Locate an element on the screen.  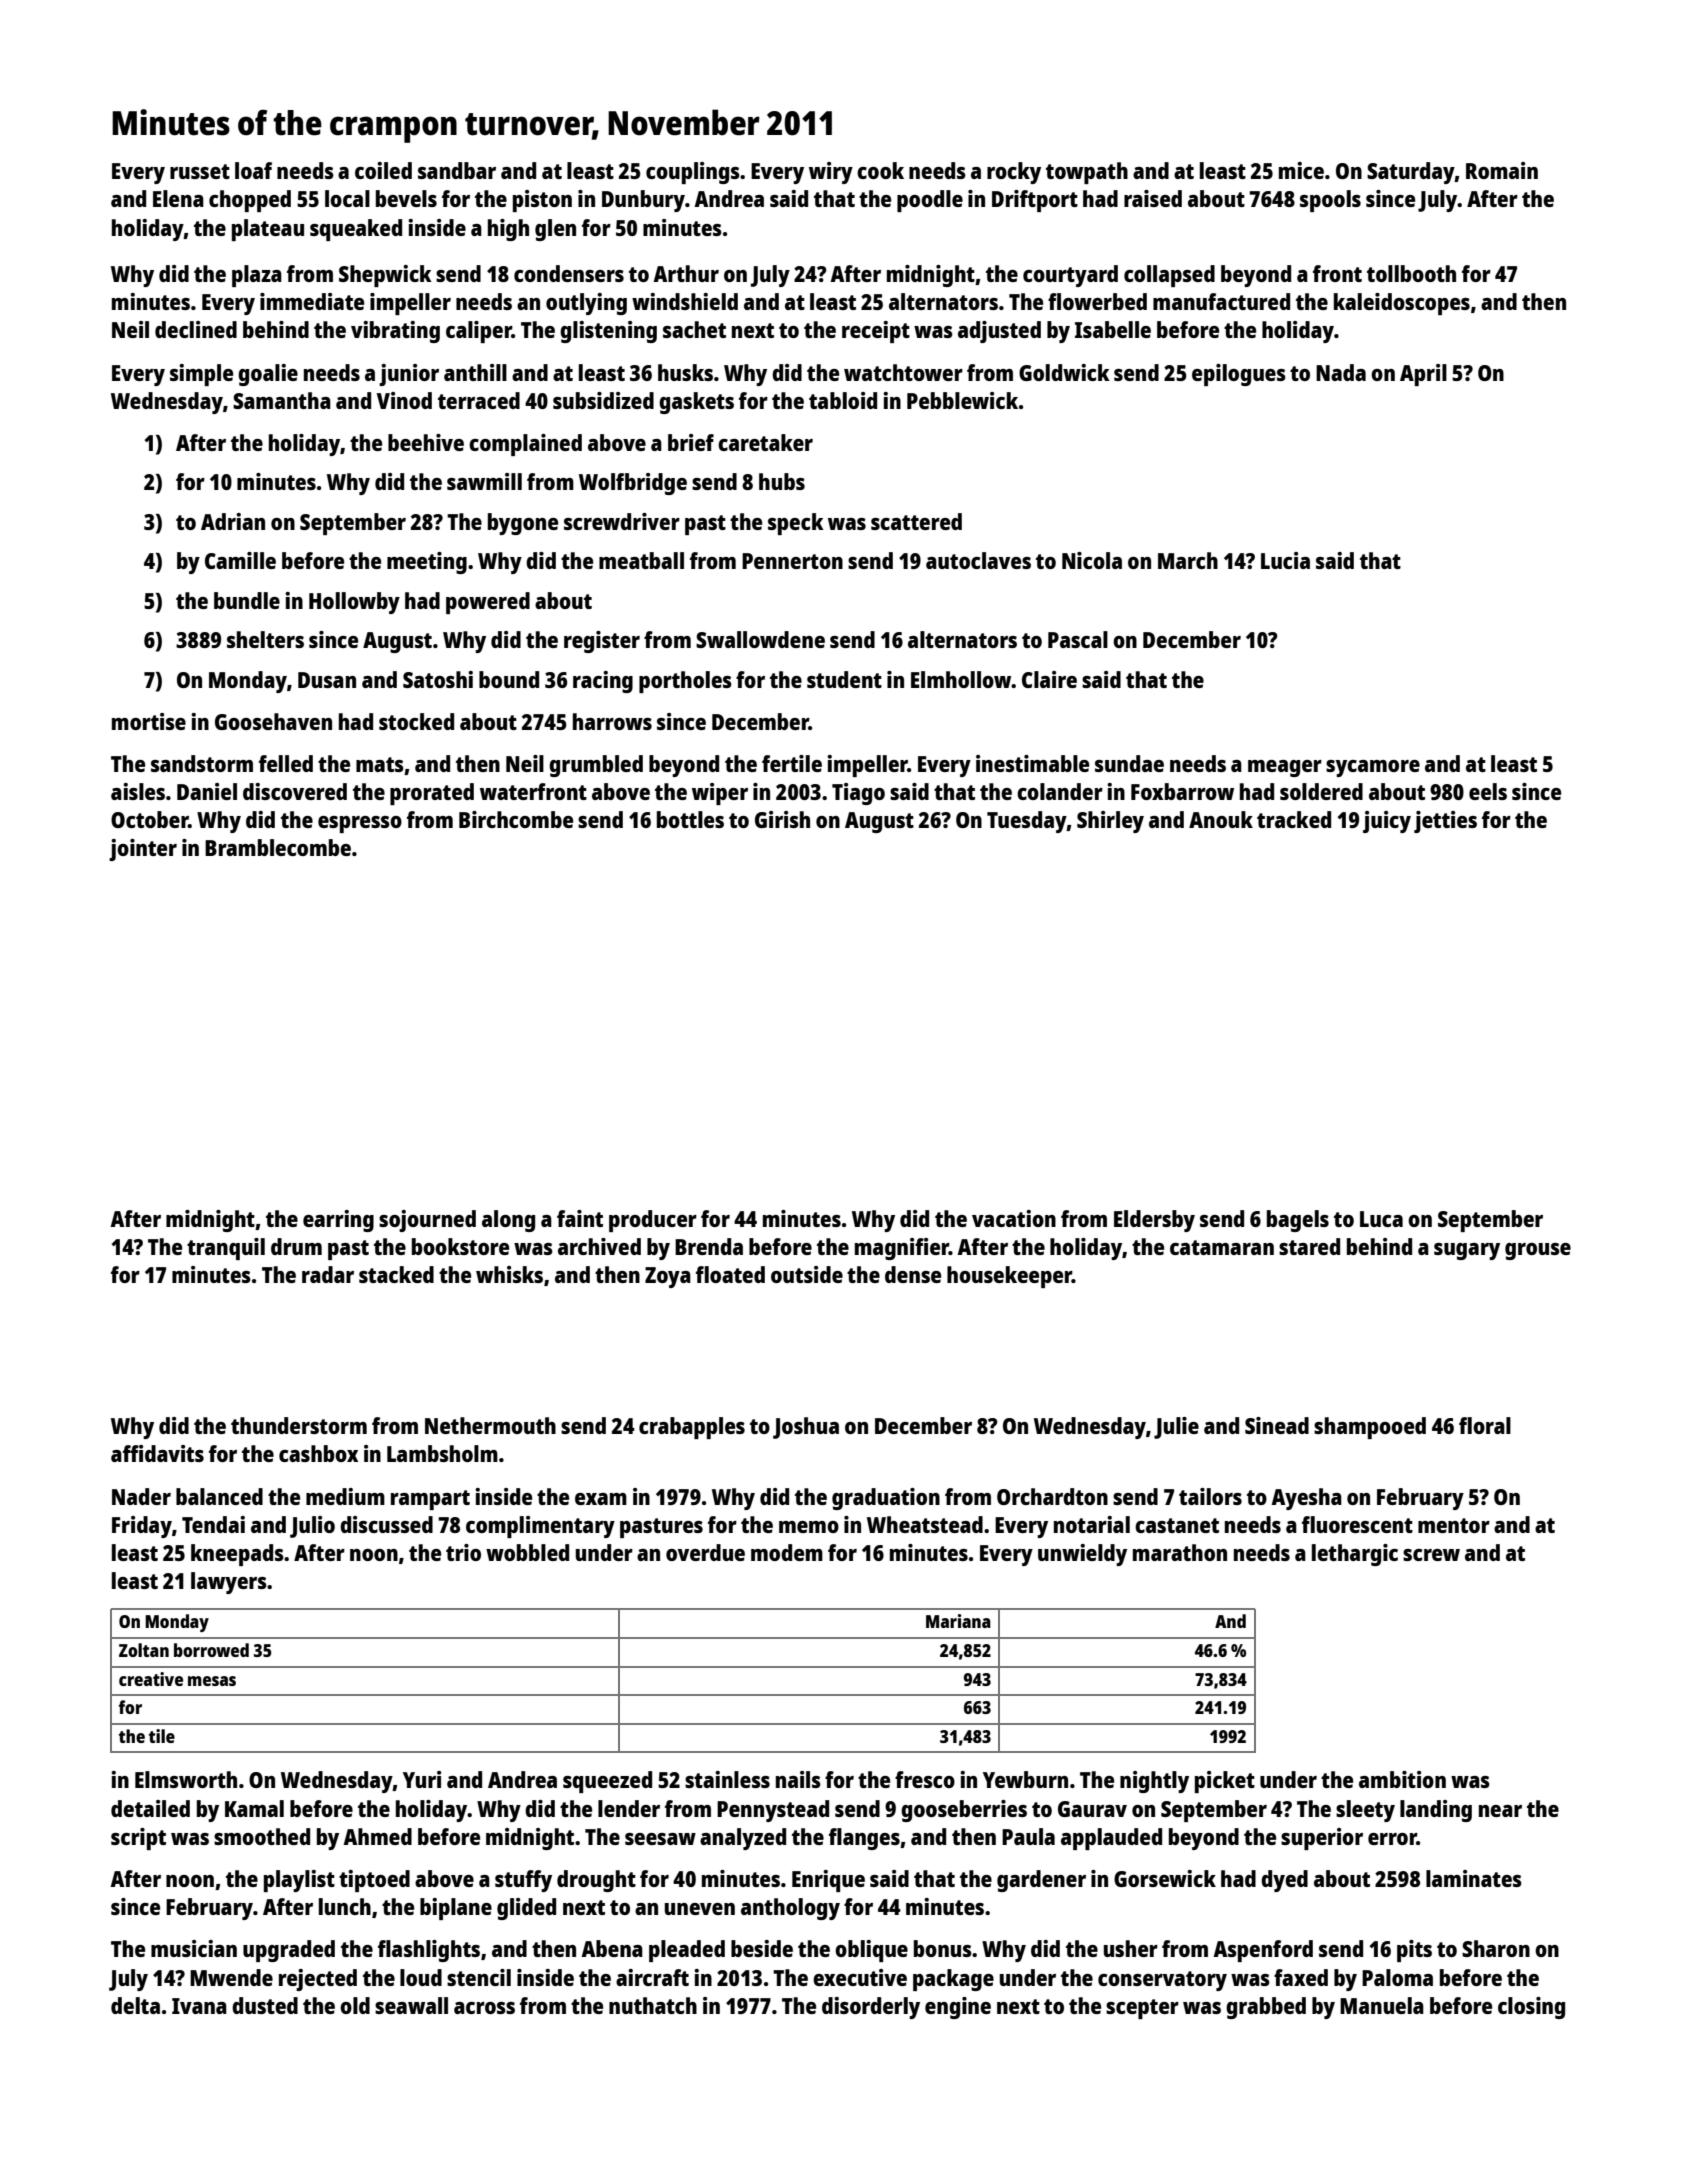
stuffy is located at coordinates (523, 1881).
